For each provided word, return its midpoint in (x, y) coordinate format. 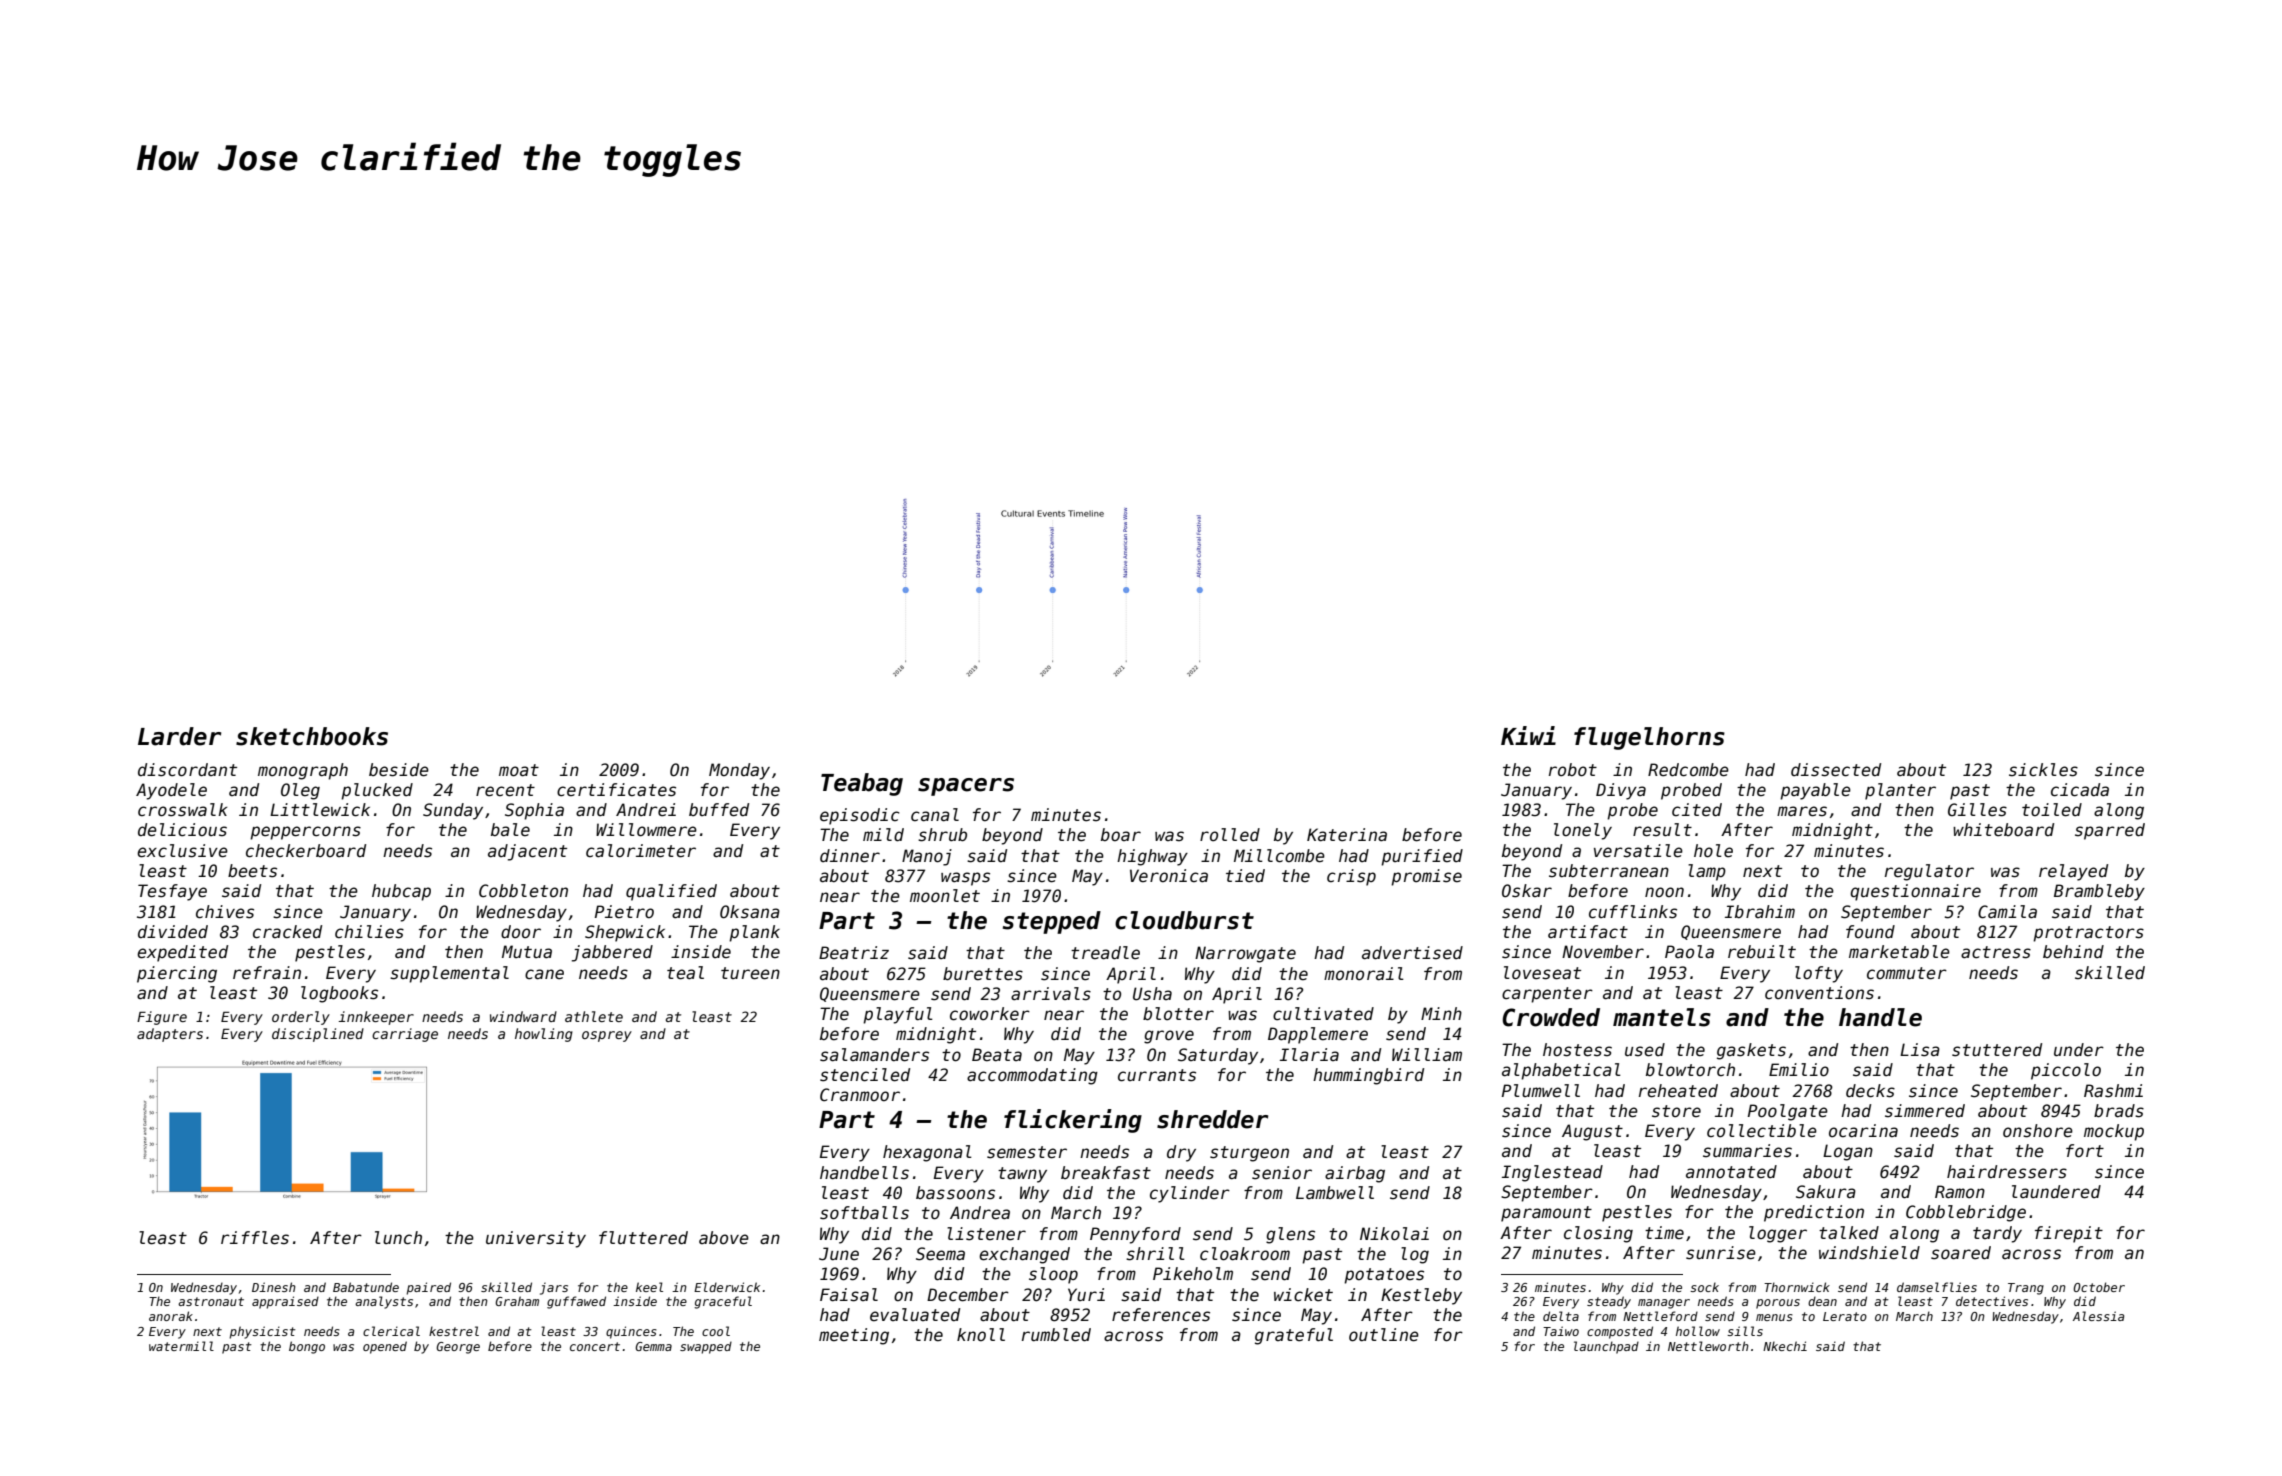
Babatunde (366, 1287)
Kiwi (1528, 735)
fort (2085, 1151)
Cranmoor (860, 1095)
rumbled (1056, 1335)
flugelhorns (1649, 738)
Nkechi (1785, 1346)
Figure (162, 1018)
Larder (179, 736)
